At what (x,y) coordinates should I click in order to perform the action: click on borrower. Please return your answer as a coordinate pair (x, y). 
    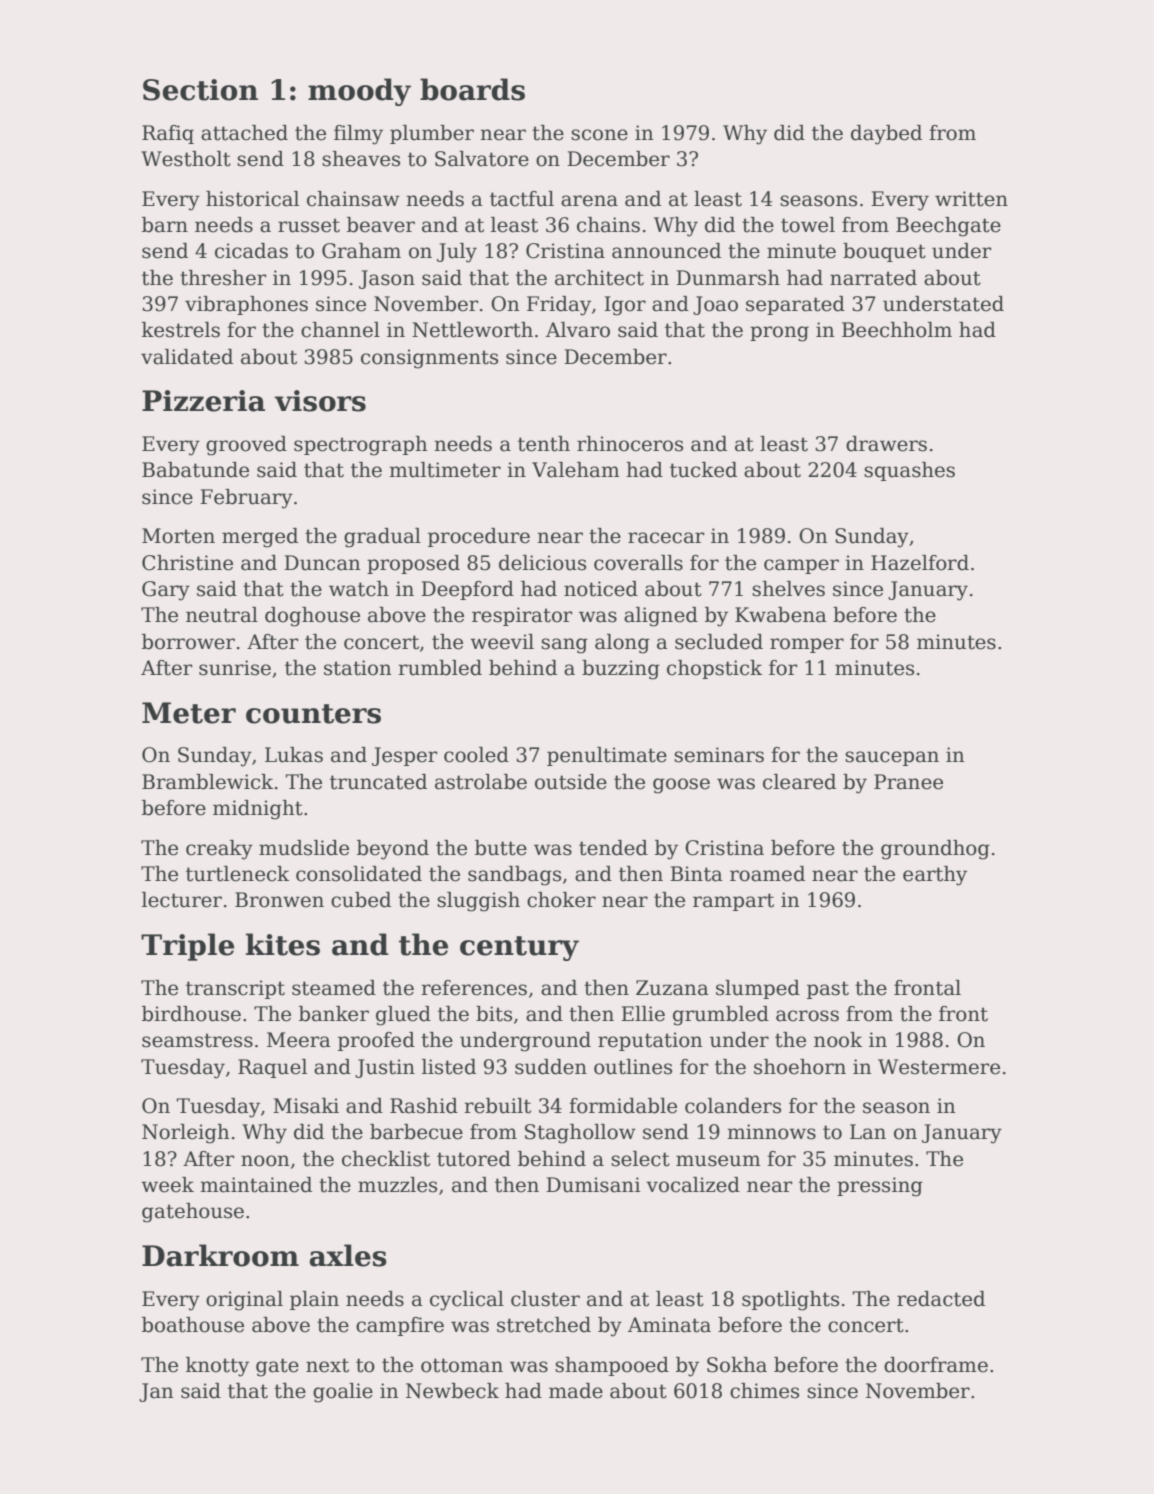
    Looking at the image, I should click on (188, 642).
